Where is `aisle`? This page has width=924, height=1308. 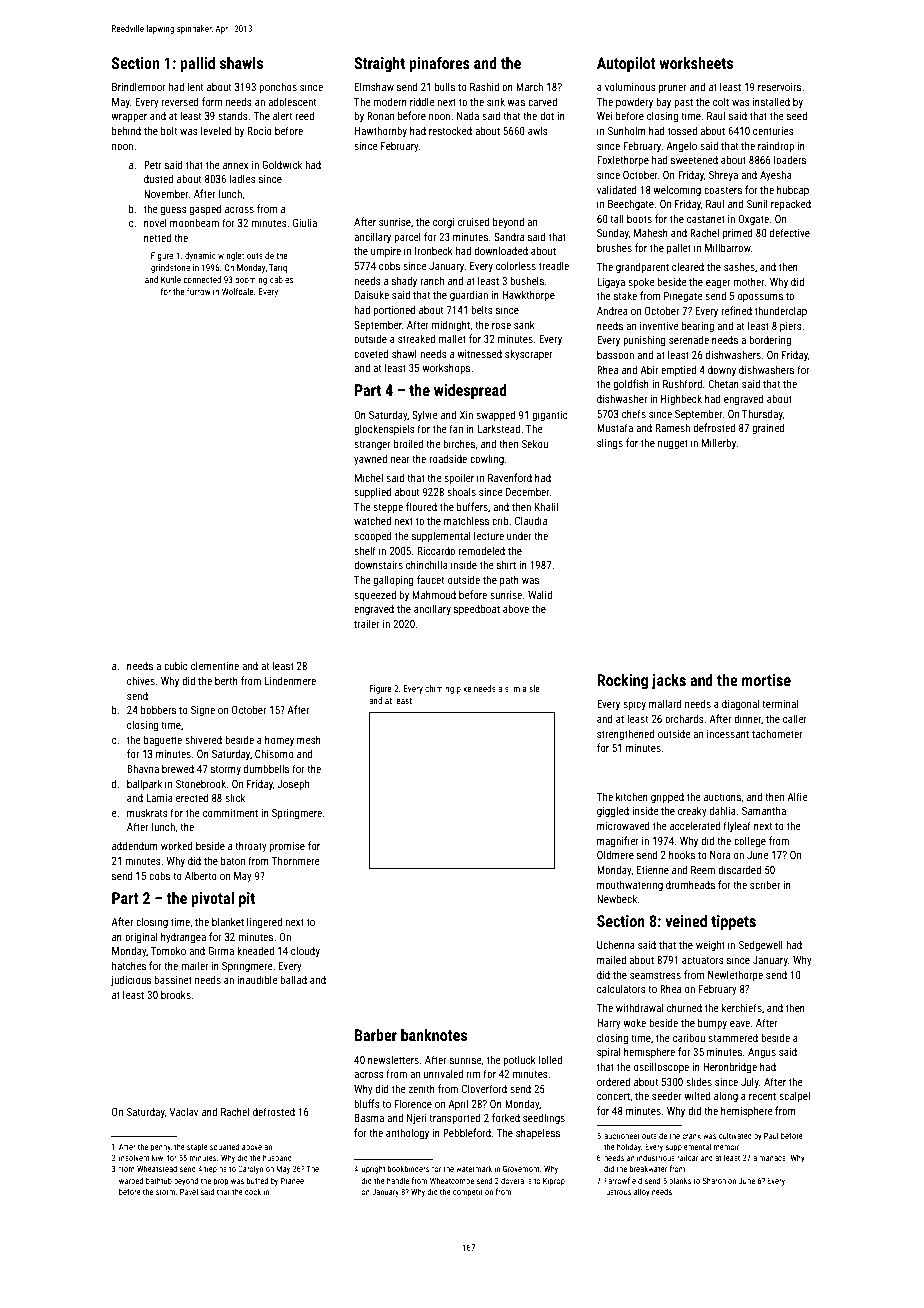
aisle is located at coordinates (531, 688).
